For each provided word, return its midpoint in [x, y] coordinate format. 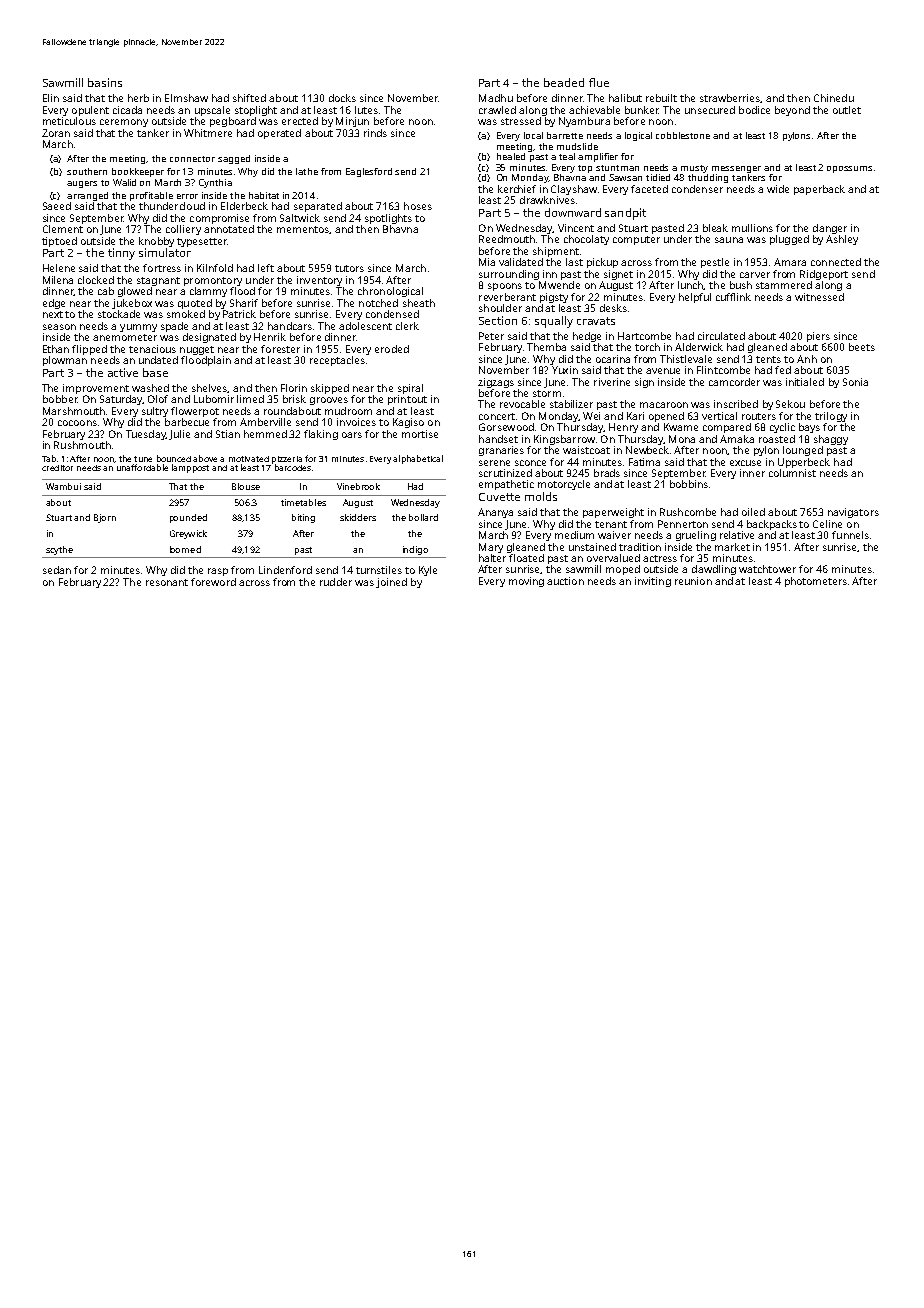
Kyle [428, 571]
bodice [754, 110]
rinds [375, 133]
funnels [850, 535]
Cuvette [499, 497]
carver [755, 275]
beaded [564, 82]
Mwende [559, 285]
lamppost [190, 468]
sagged [234, 159]
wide [778, 189]
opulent [90, 111]
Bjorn [105, 518]
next [53, 314]
